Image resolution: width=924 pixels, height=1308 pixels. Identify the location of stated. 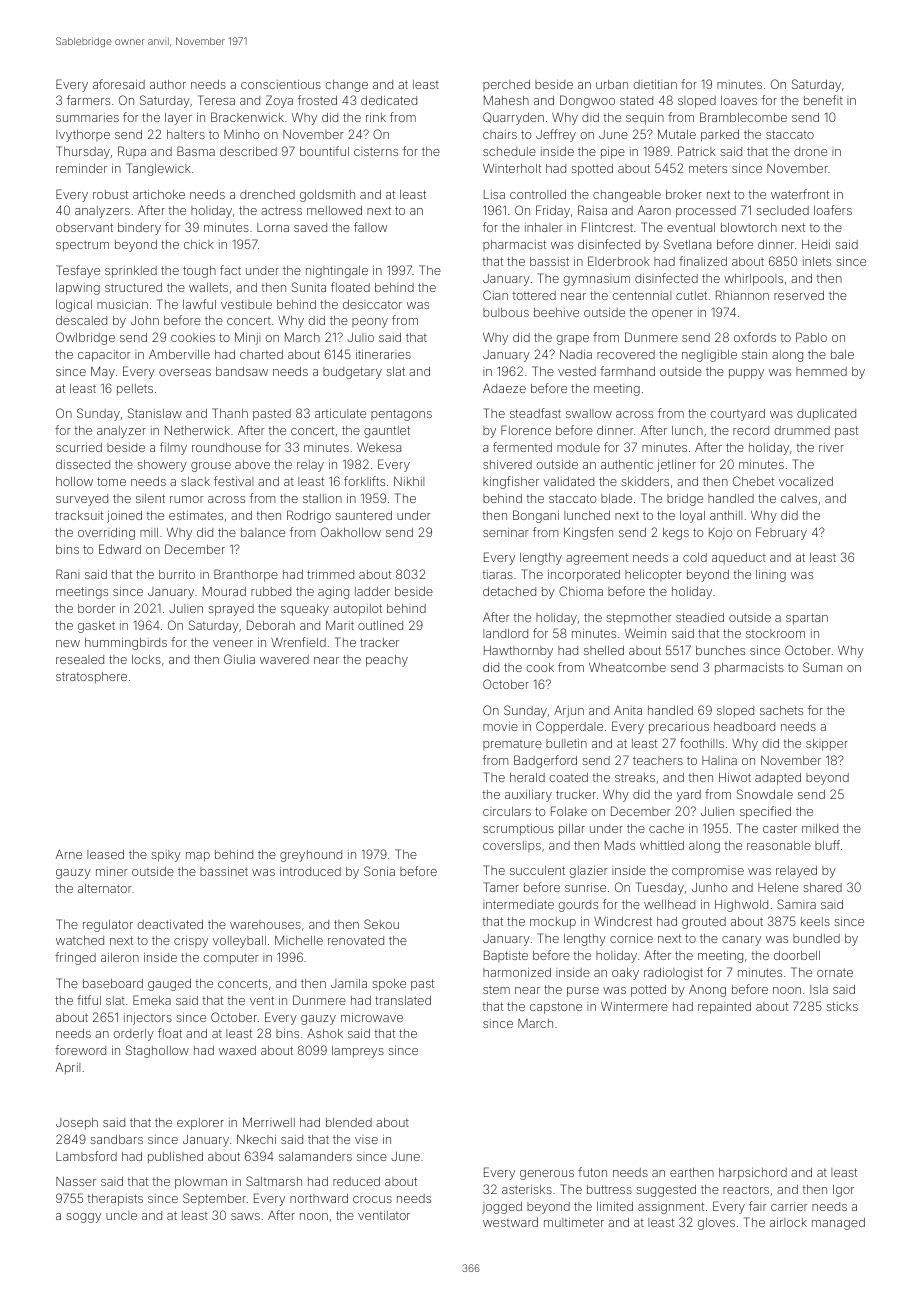
(636, 100).
